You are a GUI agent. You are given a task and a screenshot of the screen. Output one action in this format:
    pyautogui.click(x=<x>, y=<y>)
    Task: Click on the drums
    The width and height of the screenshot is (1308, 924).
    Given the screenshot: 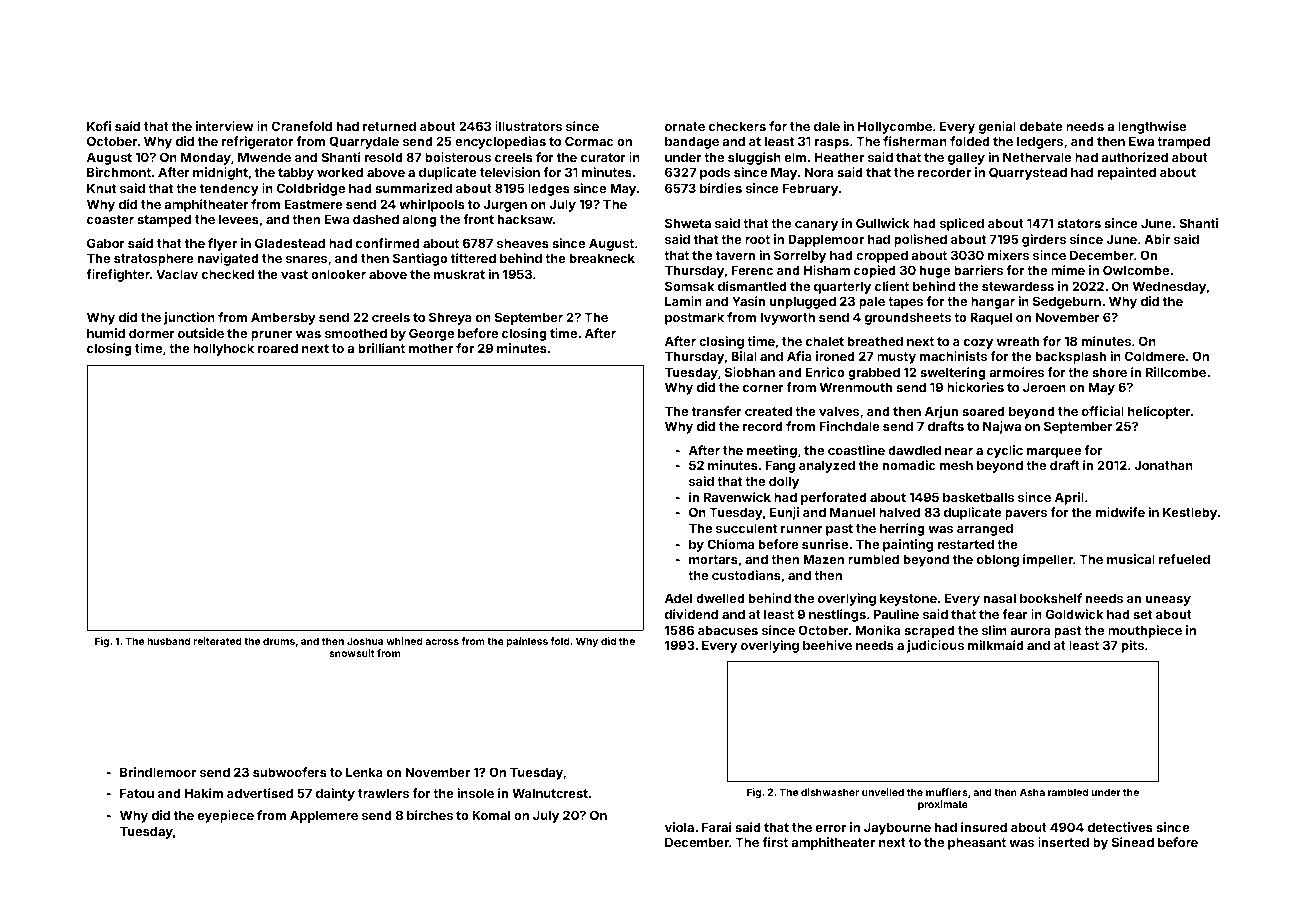 What is the action you would take?
    pyautogui.click(x=279, y=641)
